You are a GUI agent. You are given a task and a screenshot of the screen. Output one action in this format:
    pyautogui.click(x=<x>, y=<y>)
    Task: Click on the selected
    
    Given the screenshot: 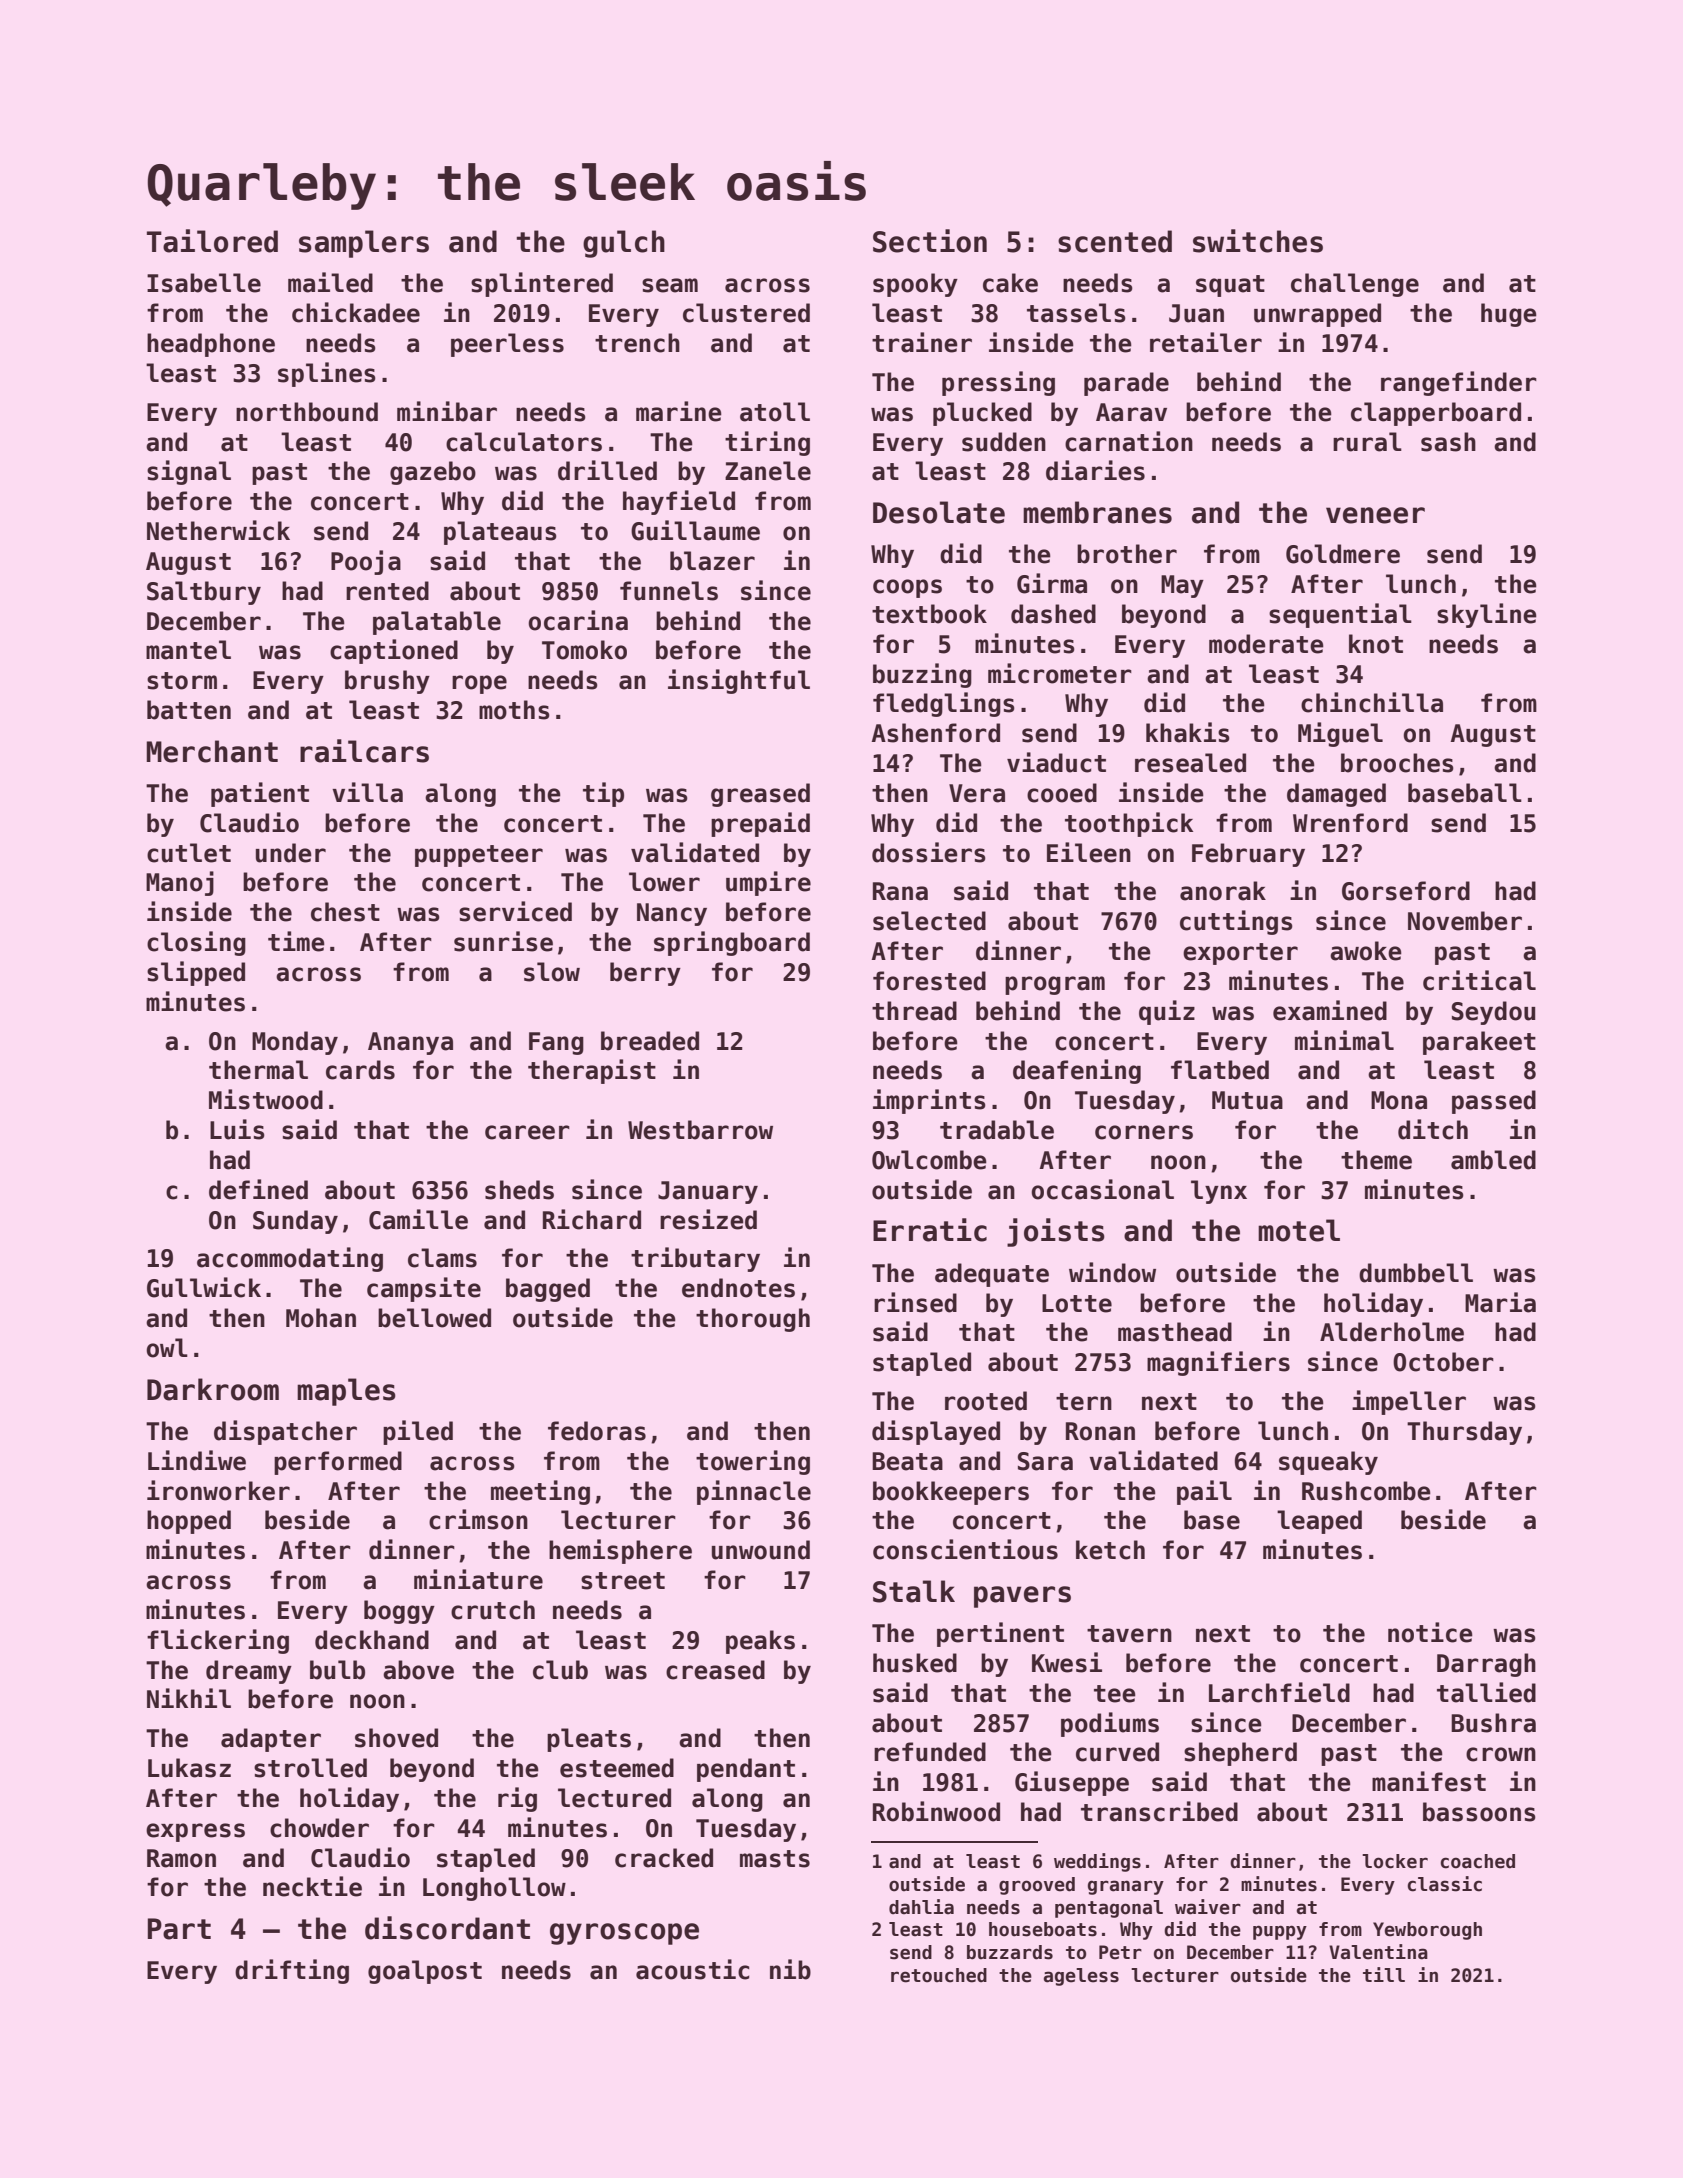 What is the action you would take?
    pyautogui.click(x=929, y=921)
